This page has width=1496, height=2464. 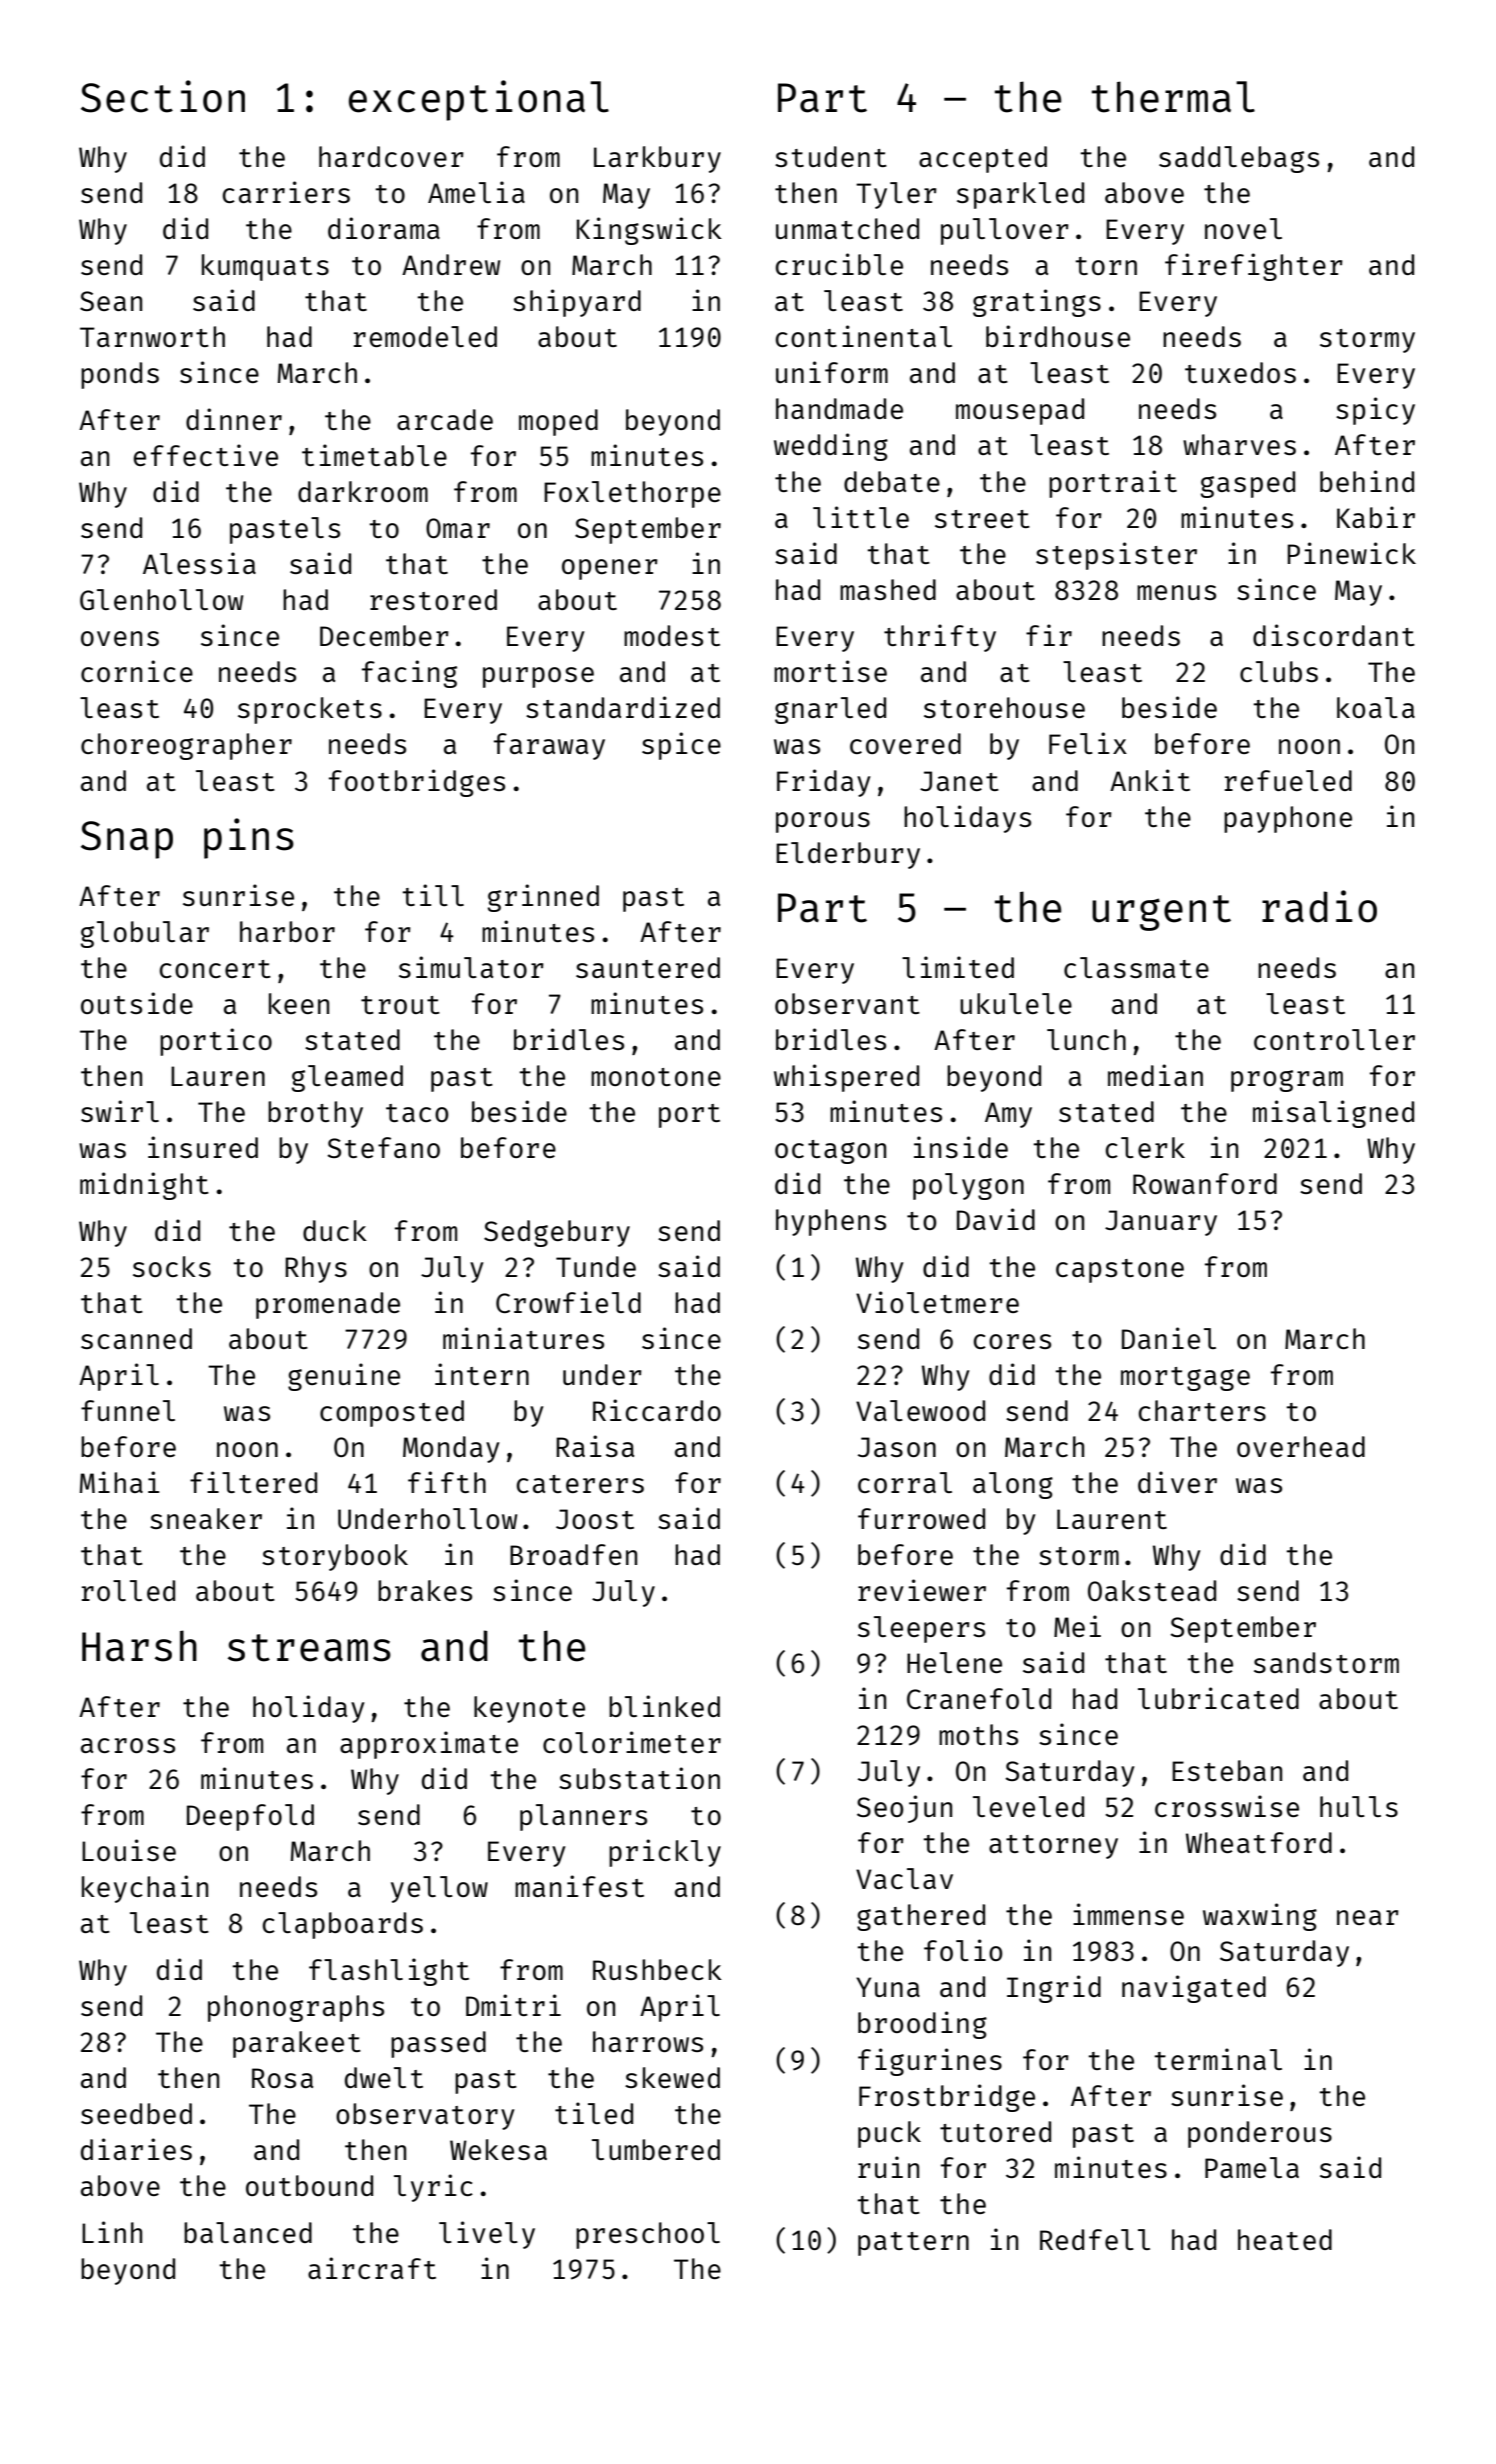 I want to click on aircraft, so click(x=372, y=2268).
